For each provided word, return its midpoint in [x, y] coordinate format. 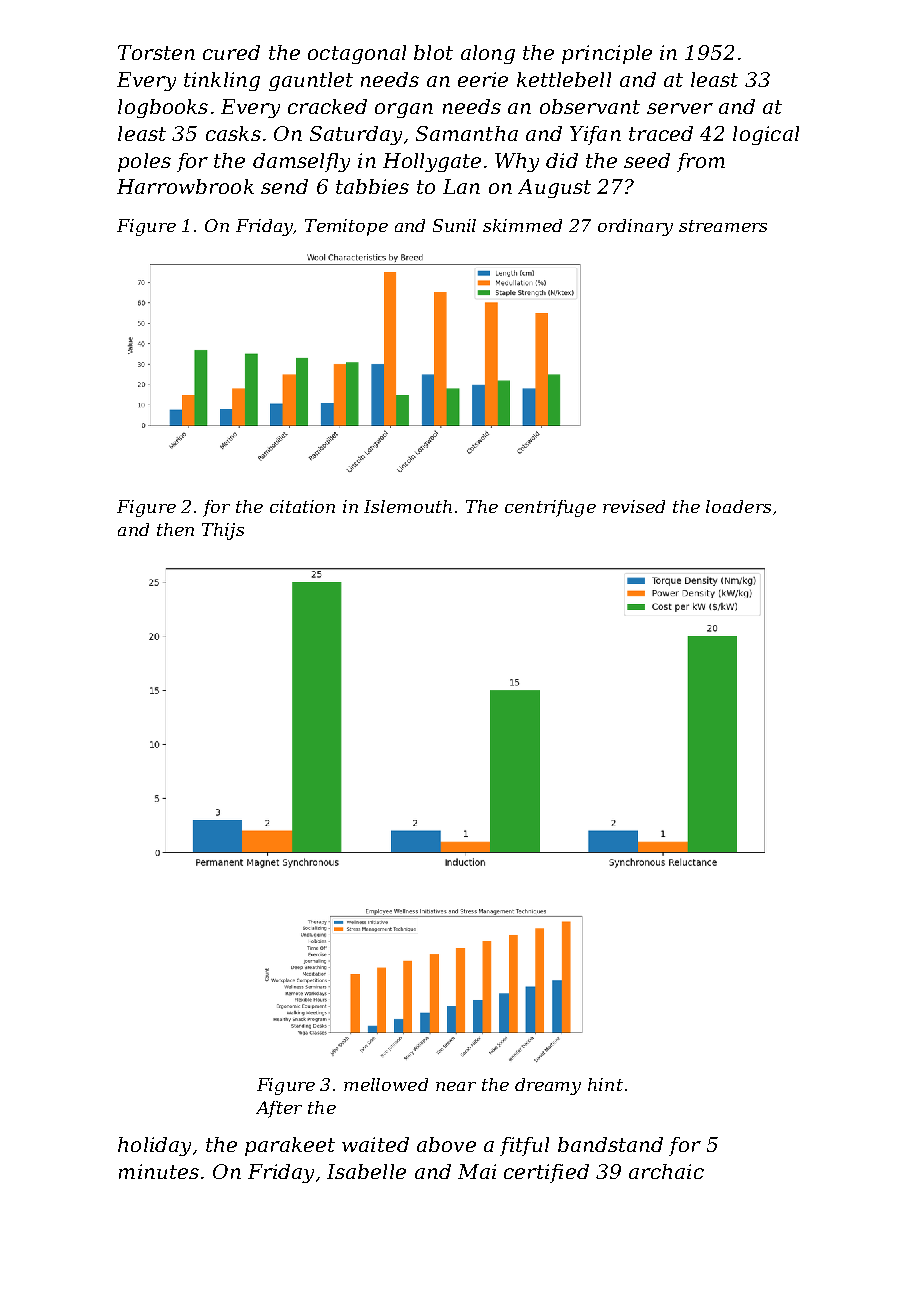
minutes [159, 1171]
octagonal [357, 54]
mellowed [386, 1084]
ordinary [635, 227]
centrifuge [550, 508]
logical [766, 135]
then [175, 529]
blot [433, 52]
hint [605, 1084]
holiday [154, 1146]
